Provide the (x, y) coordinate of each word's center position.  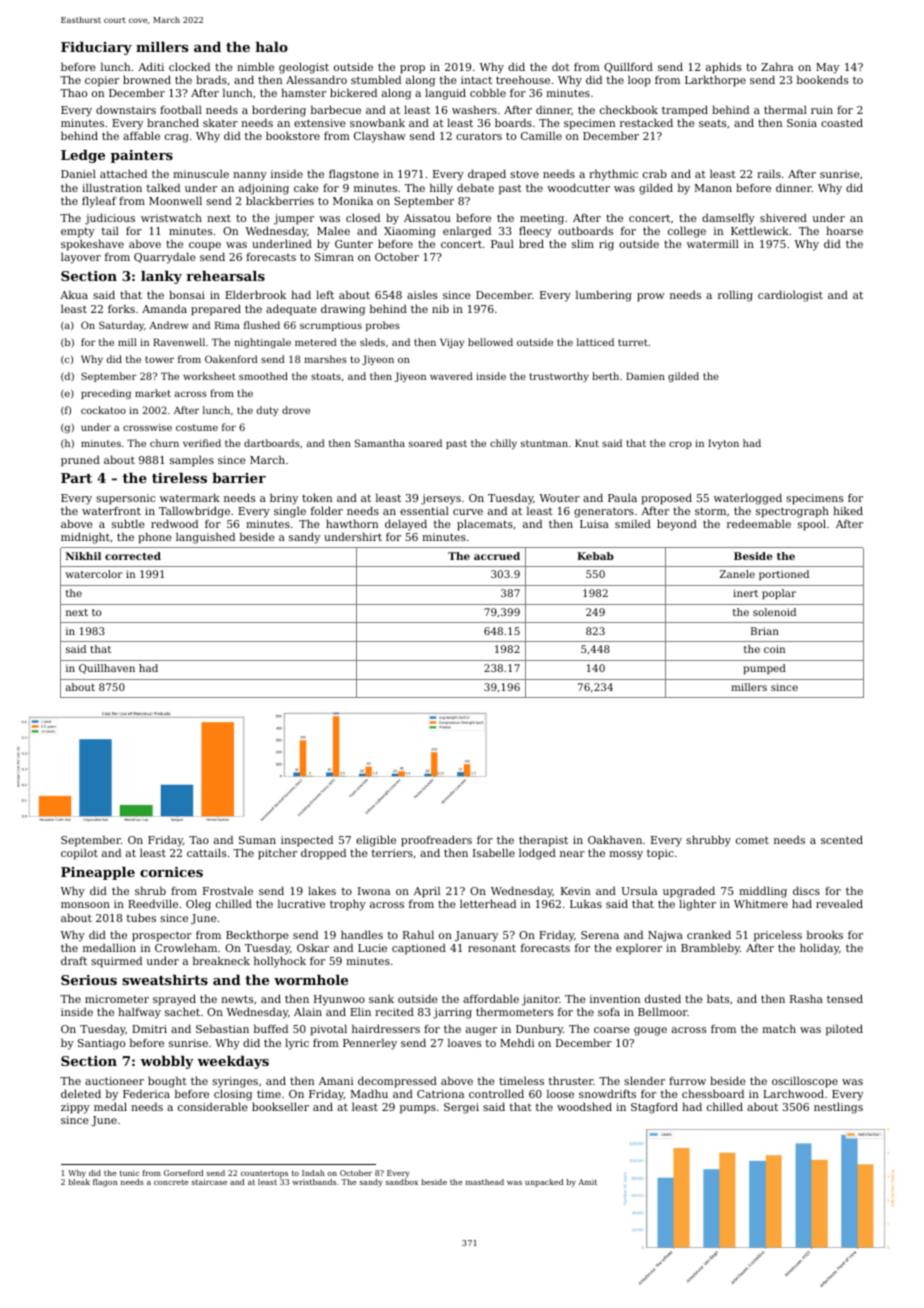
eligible (376, 841)
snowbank (377, 122)
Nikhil (83, 556)
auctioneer (114, 1081)
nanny (250, 176)
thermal (785, 109)
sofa (609, 1012)
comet (752, 840)
